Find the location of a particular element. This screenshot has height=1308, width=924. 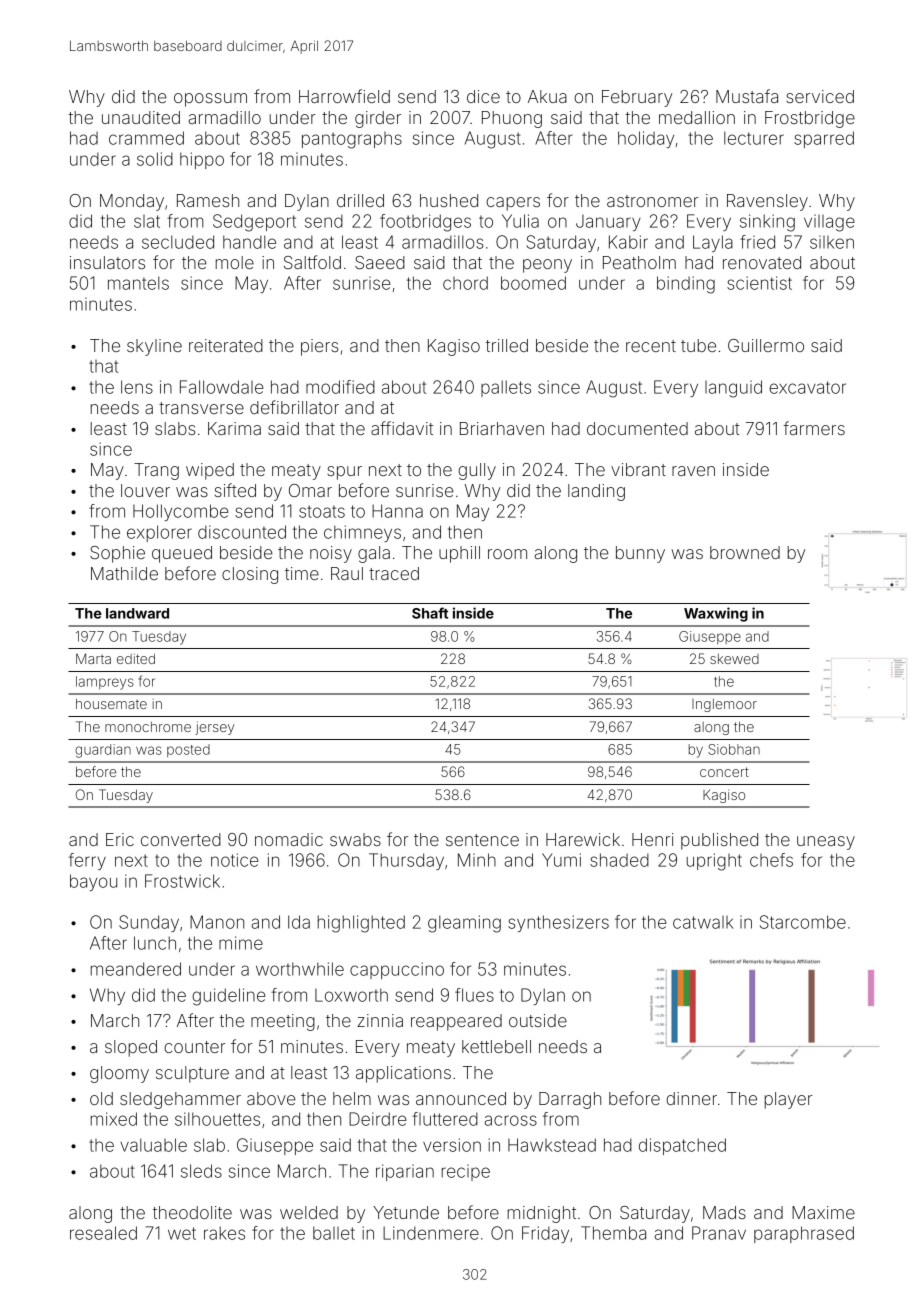

Mustafa is located at coordinates (747, 96).
